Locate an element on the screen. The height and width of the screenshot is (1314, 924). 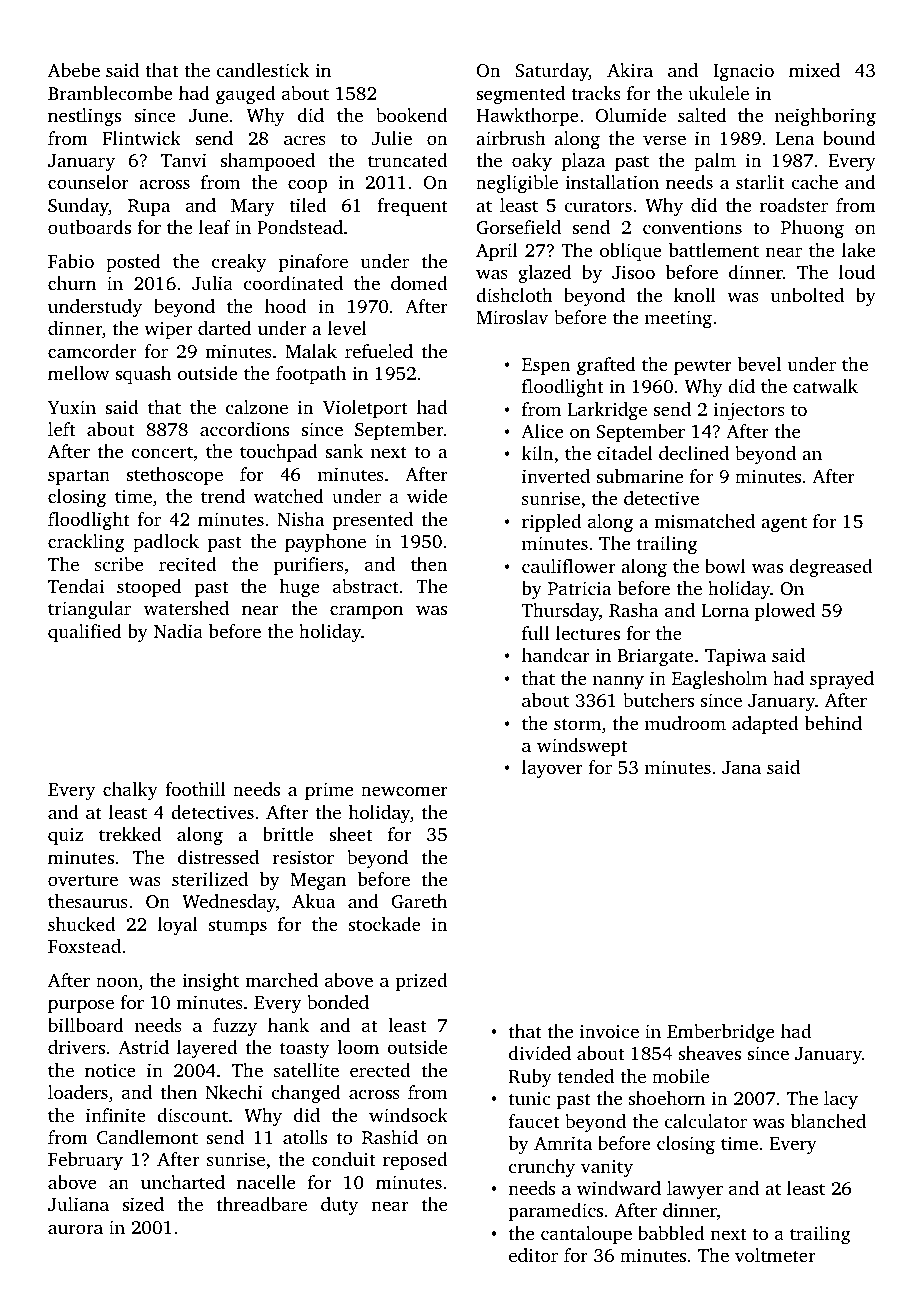
recited is located at coordinates (187, 564).
